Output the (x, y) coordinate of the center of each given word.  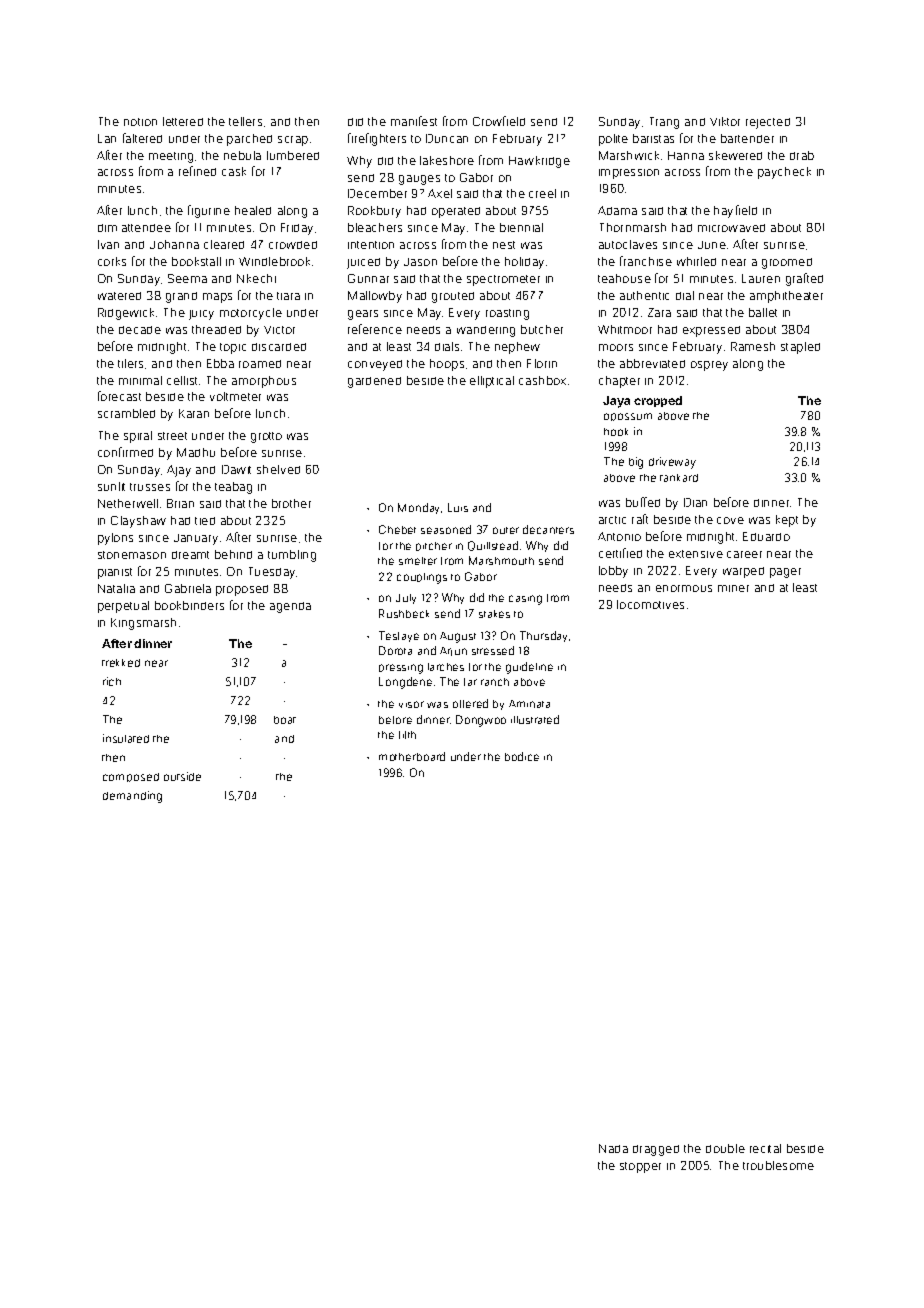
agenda (290, 607)
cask (234, 171)
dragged (656, 1150)
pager (785, 573)
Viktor (725, 121)
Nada (613, 1148)
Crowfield (499, 121)
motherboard (412, 756)
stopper (640, 1167)
